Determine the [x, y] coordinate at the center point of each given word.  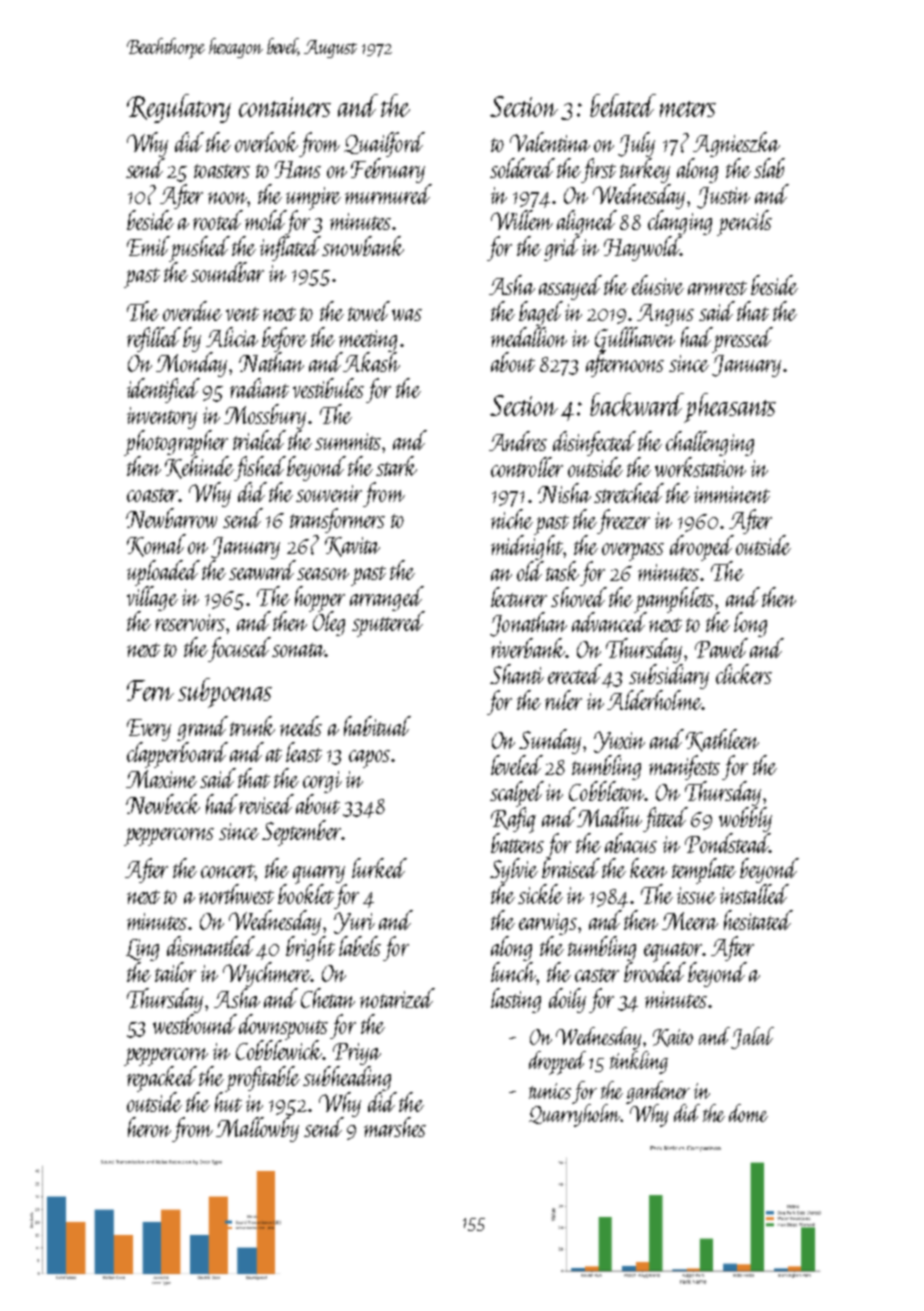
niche [512, 519]
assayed [570, 287]
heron [149, 1127]
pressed [743, 340]
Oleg [329, 624]
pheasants [730, 408]
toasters [222, 171]
